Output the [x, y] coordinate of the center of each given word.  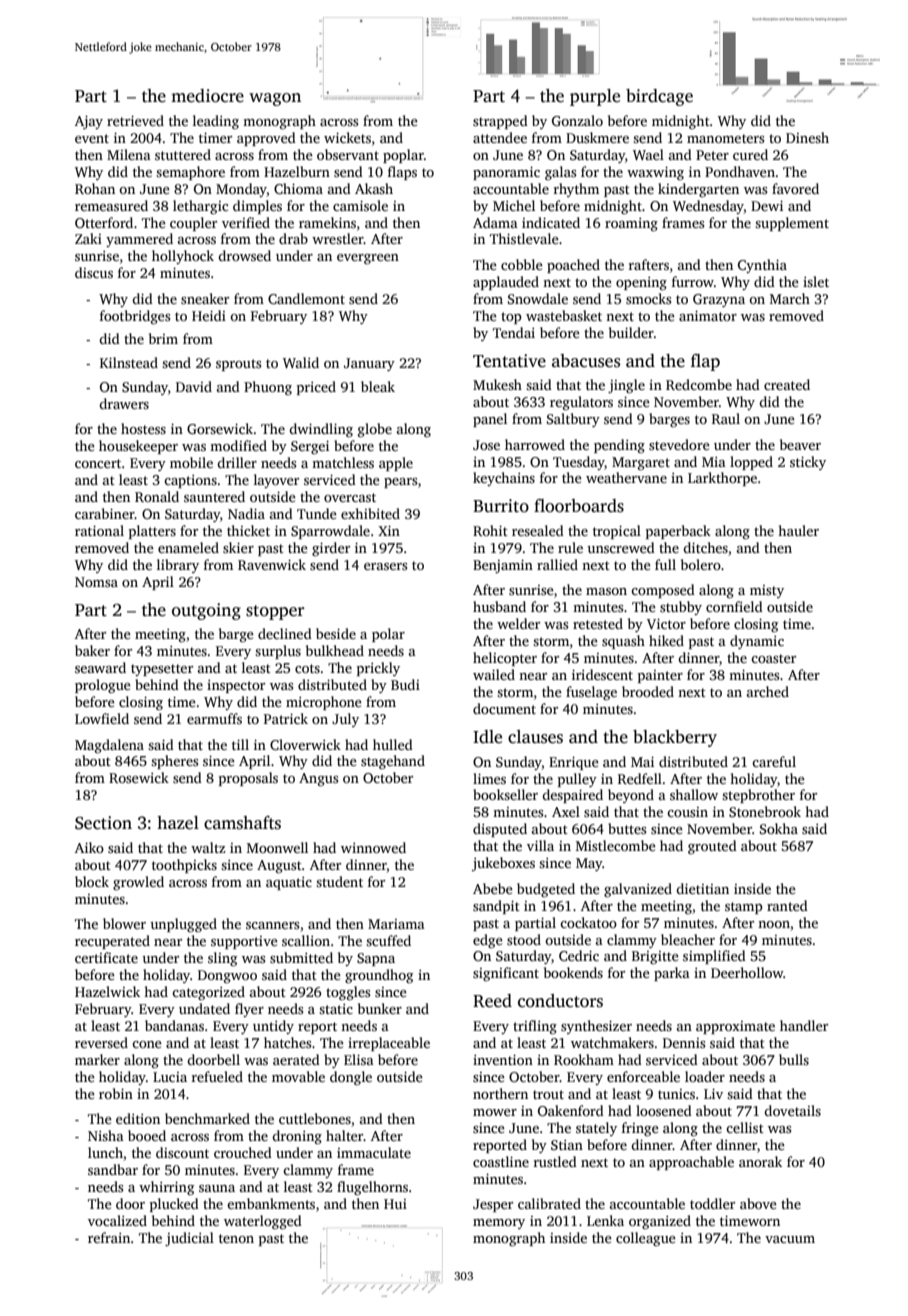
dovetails [792, 1110]
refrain [109, 1237]
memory [499, 1224]
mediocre [207, 96]
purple [595, 97]
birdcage [659, 97]
